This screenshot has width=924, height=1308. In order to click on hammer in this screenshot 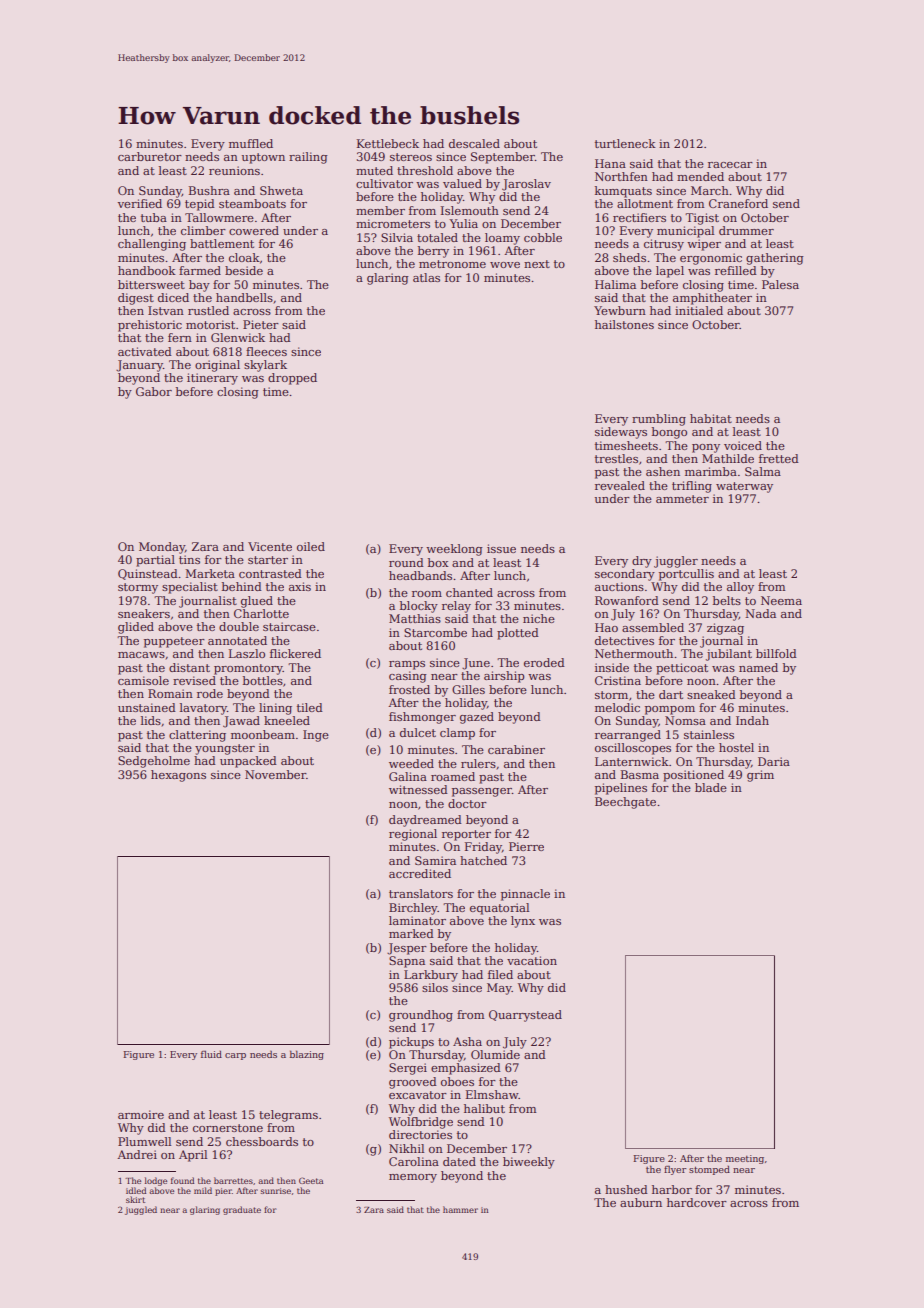, I will do `click(460, 1209)`.
